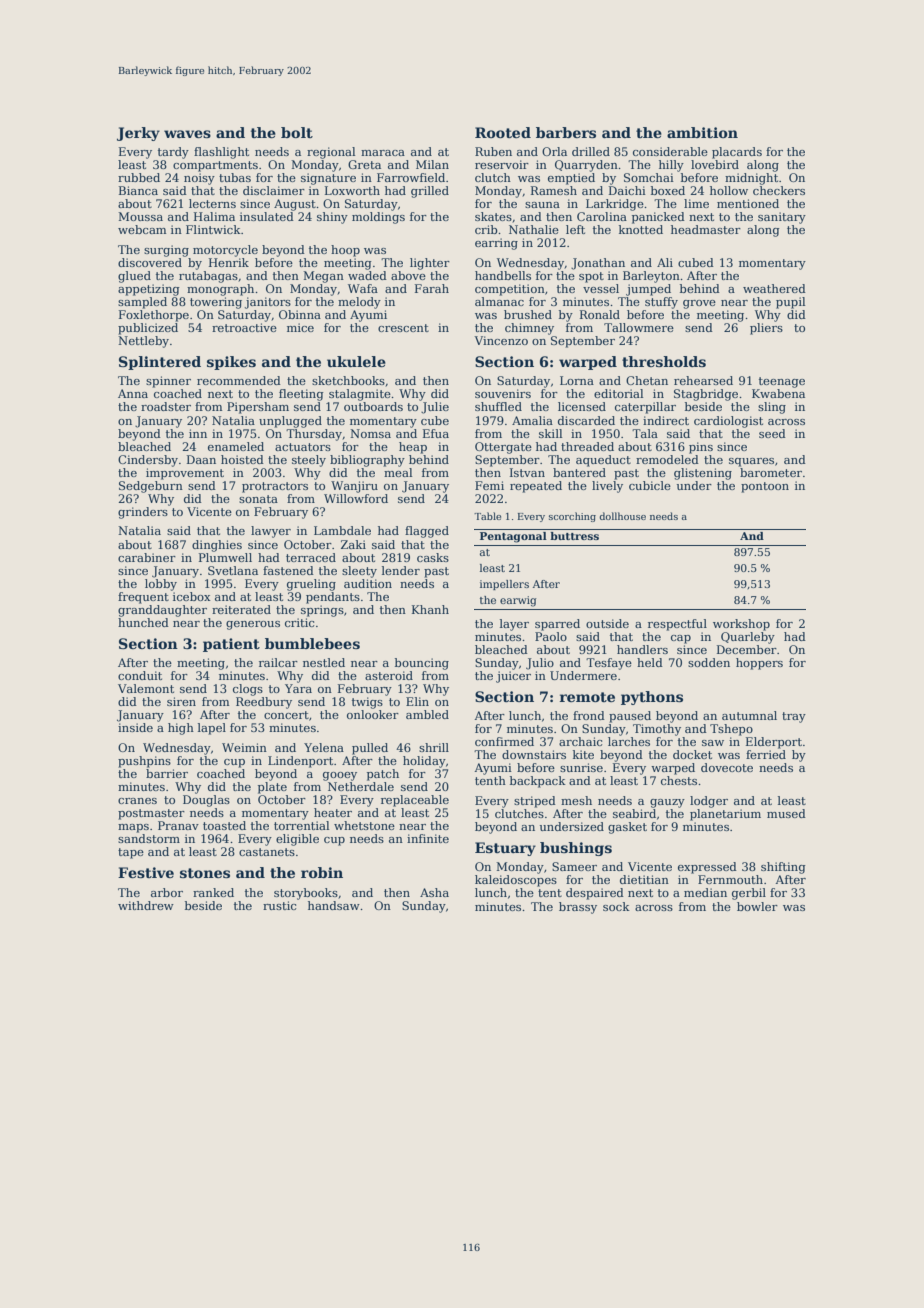 This screenshot has height=1308, width=924. Describe the element at coordinates (297, 132) in the screenshot. I see `bolt` at that location.
